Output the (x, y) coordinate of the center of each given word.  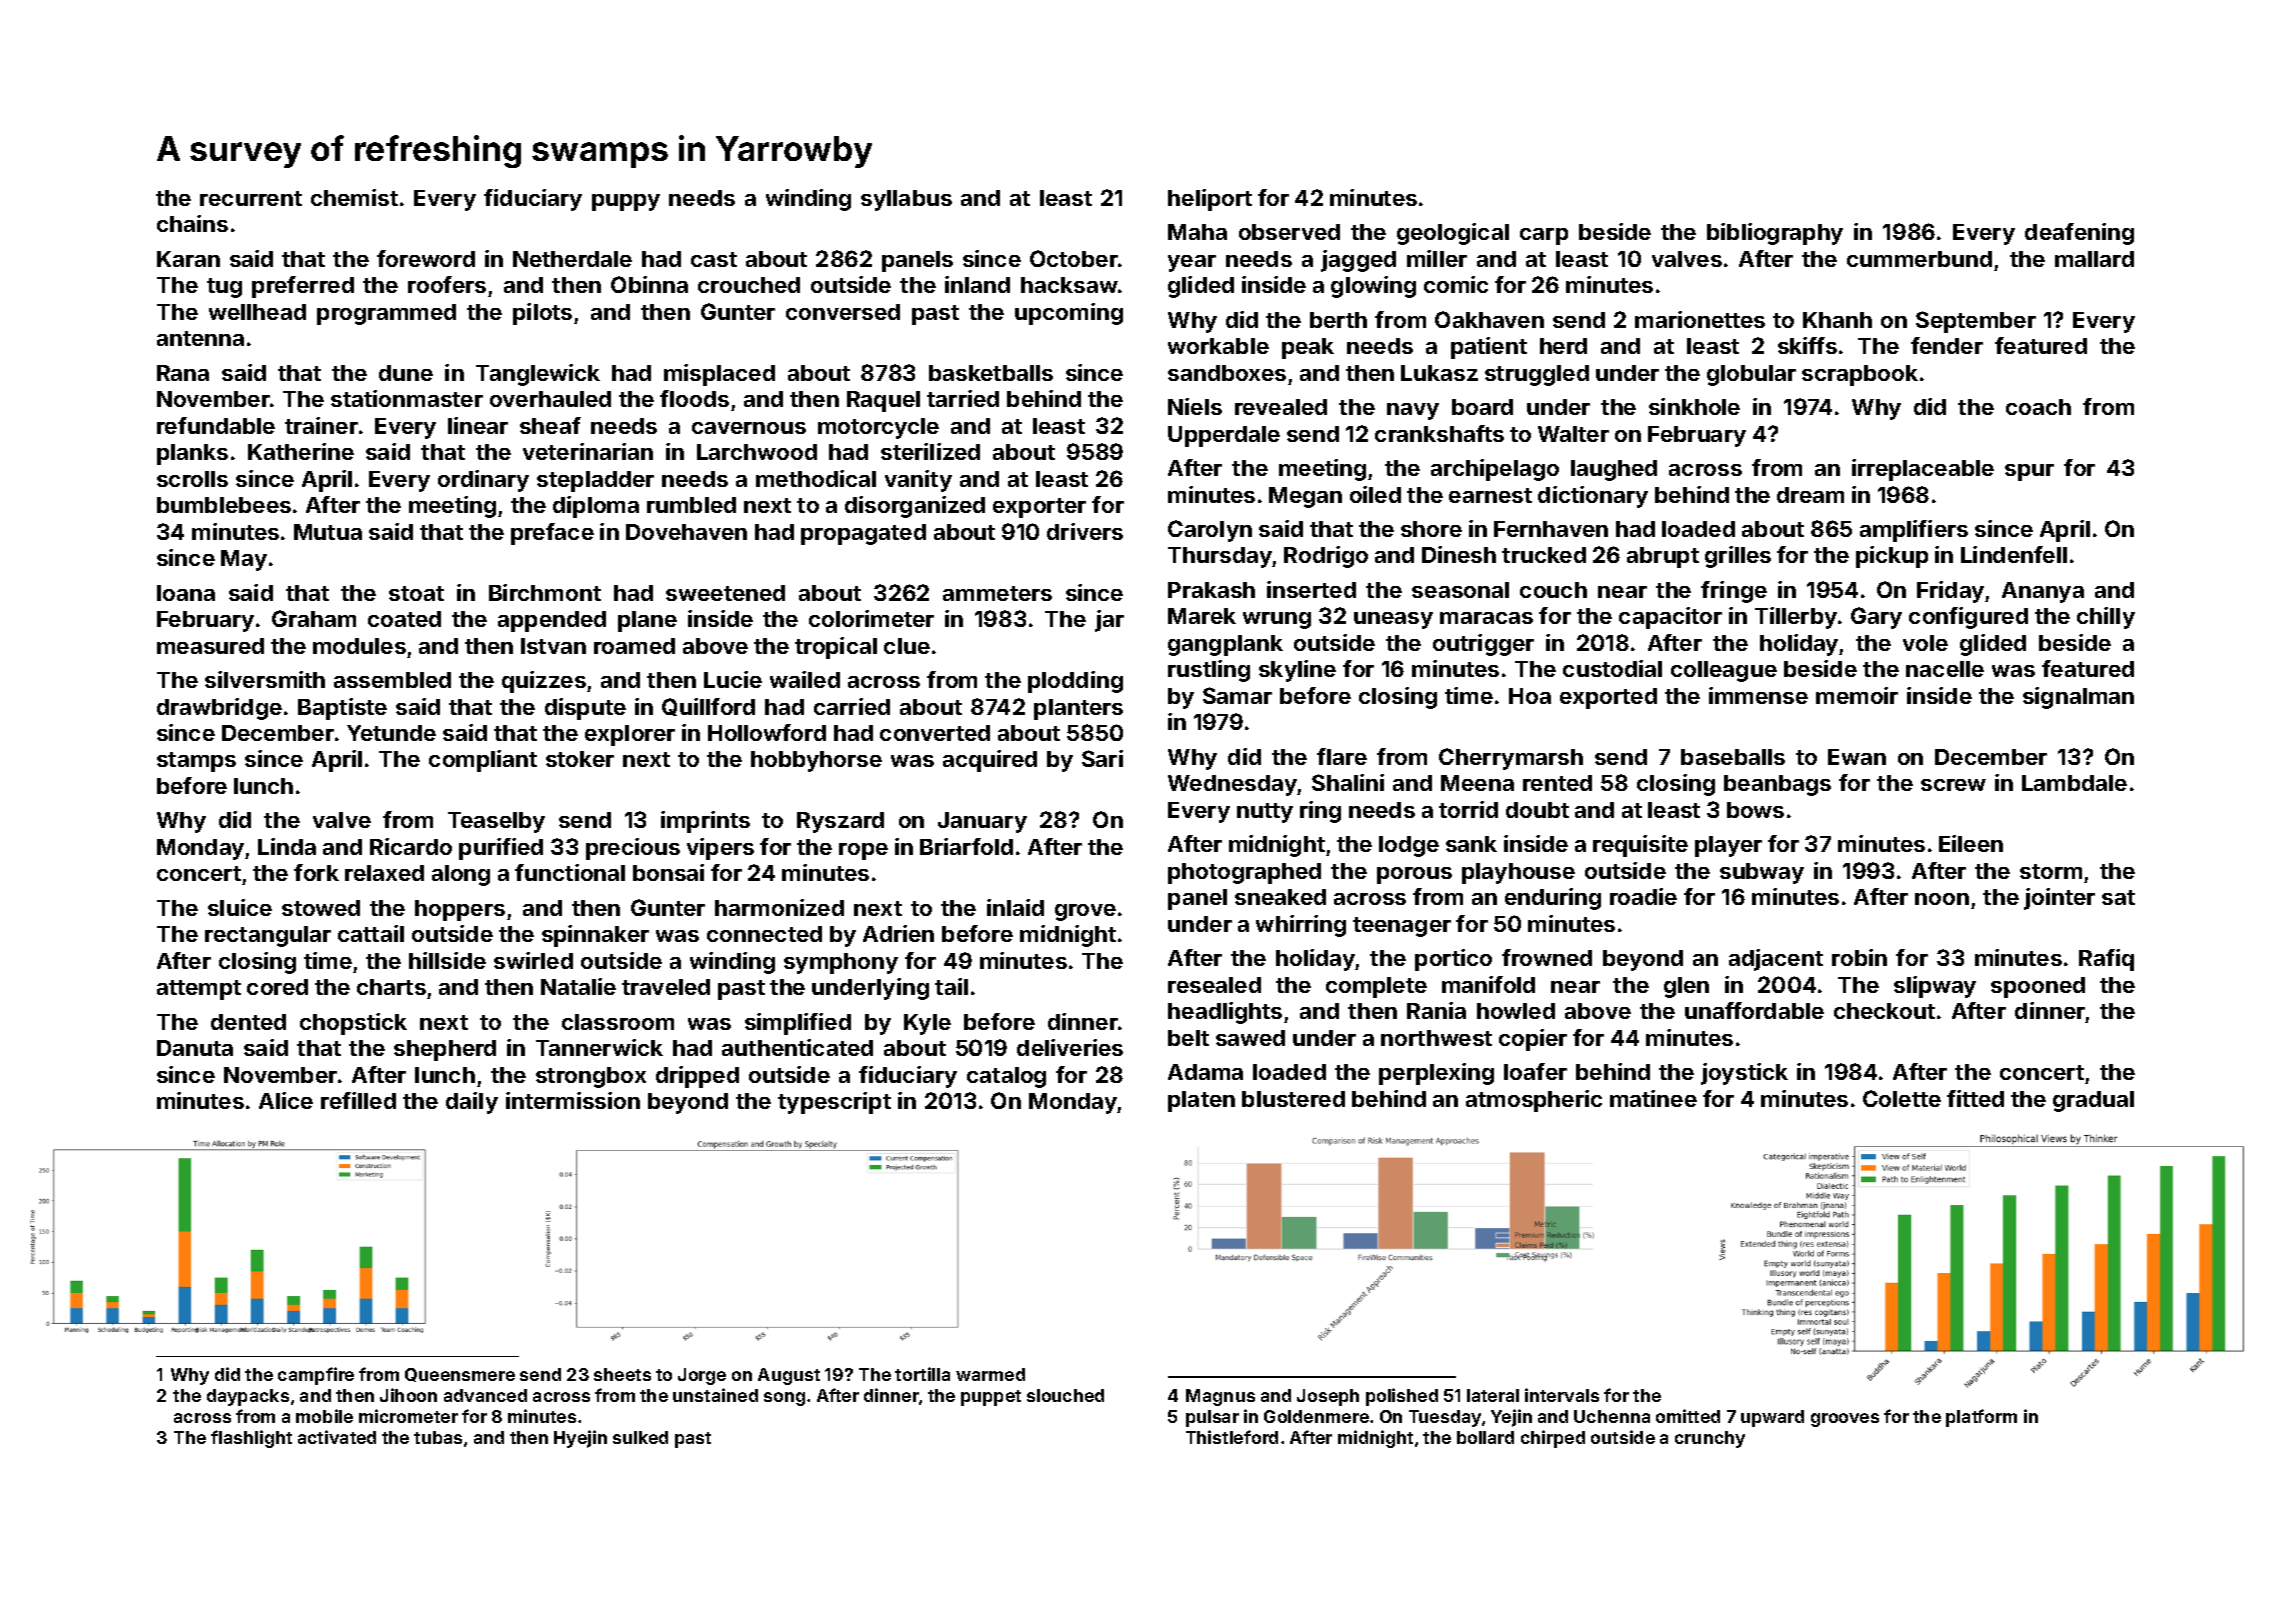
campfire (316, 1376)
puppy (626, 202)
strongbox (591, 1077)
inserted (1311, 589)
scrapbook (1860, 375)
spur (2029, 472)
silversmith (265, 679)
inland (977, 284)
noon (1942, 899)
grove (1085, 912)
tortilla (922, 1374)
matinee (1653, 1098)
